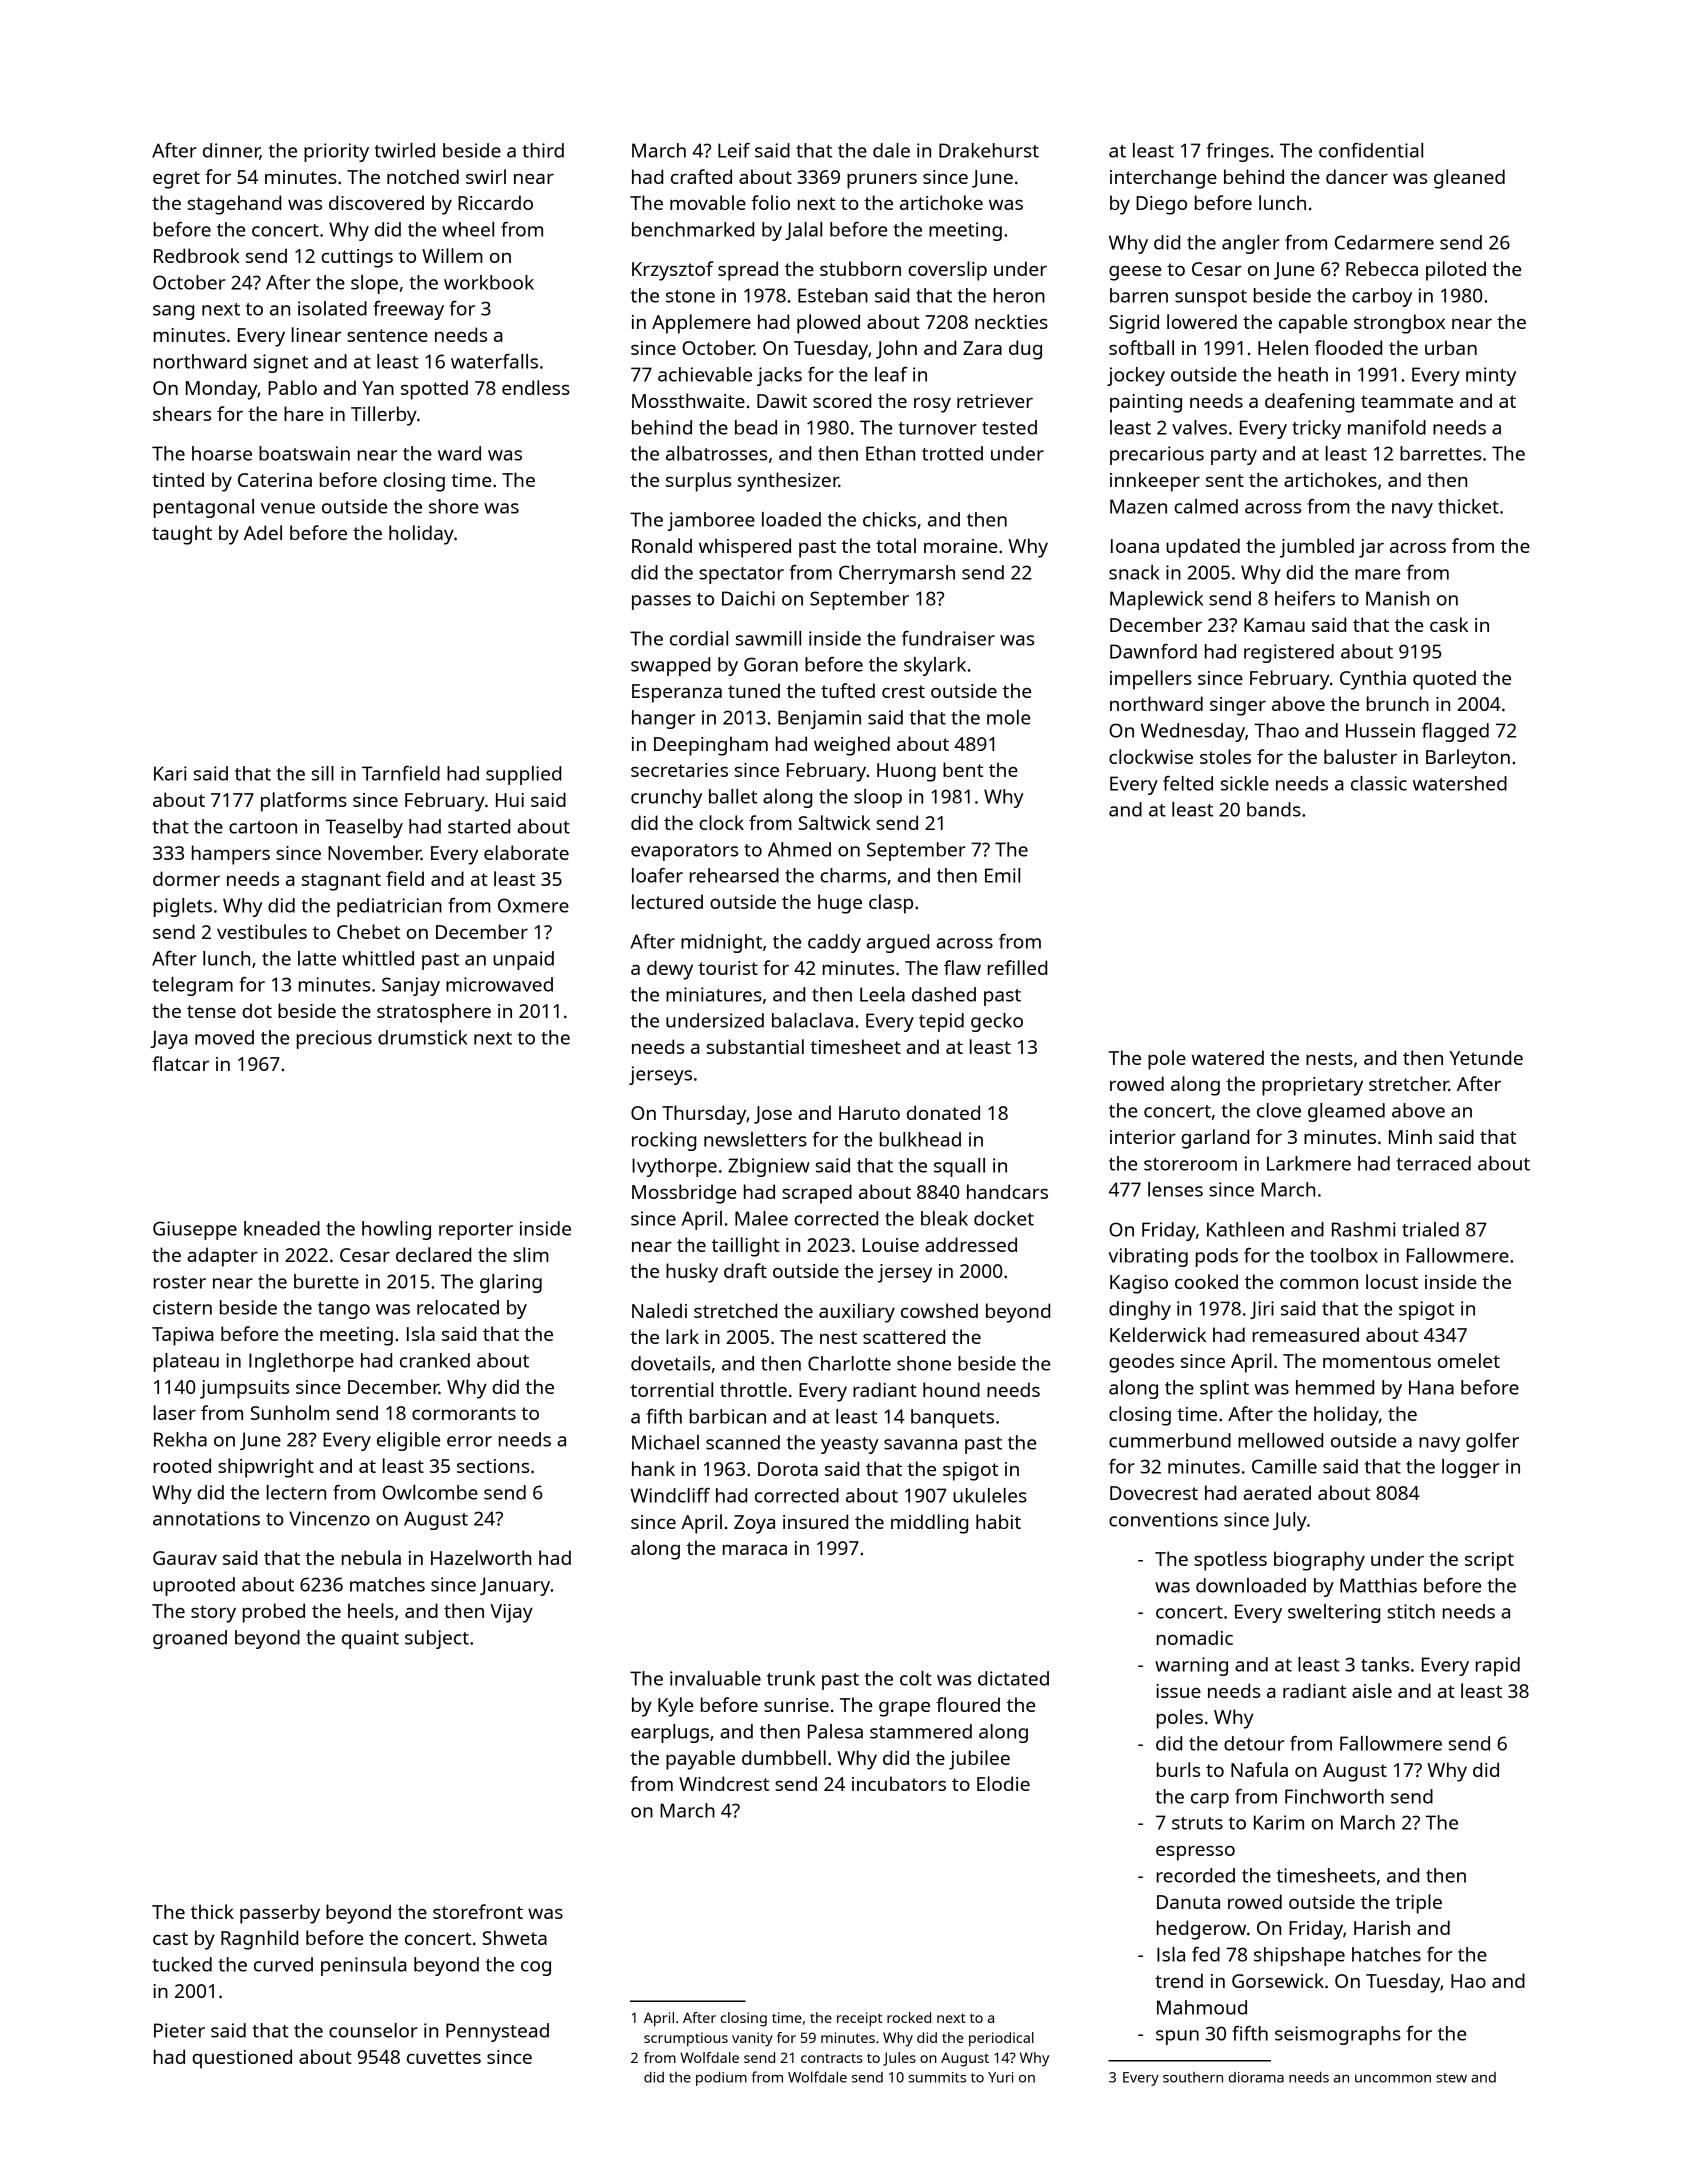 The height and width of the screenshot is (2178, 1683). Describe the element at coordinates (231, 151) in the screenshot. I see `dinner` at that location.
